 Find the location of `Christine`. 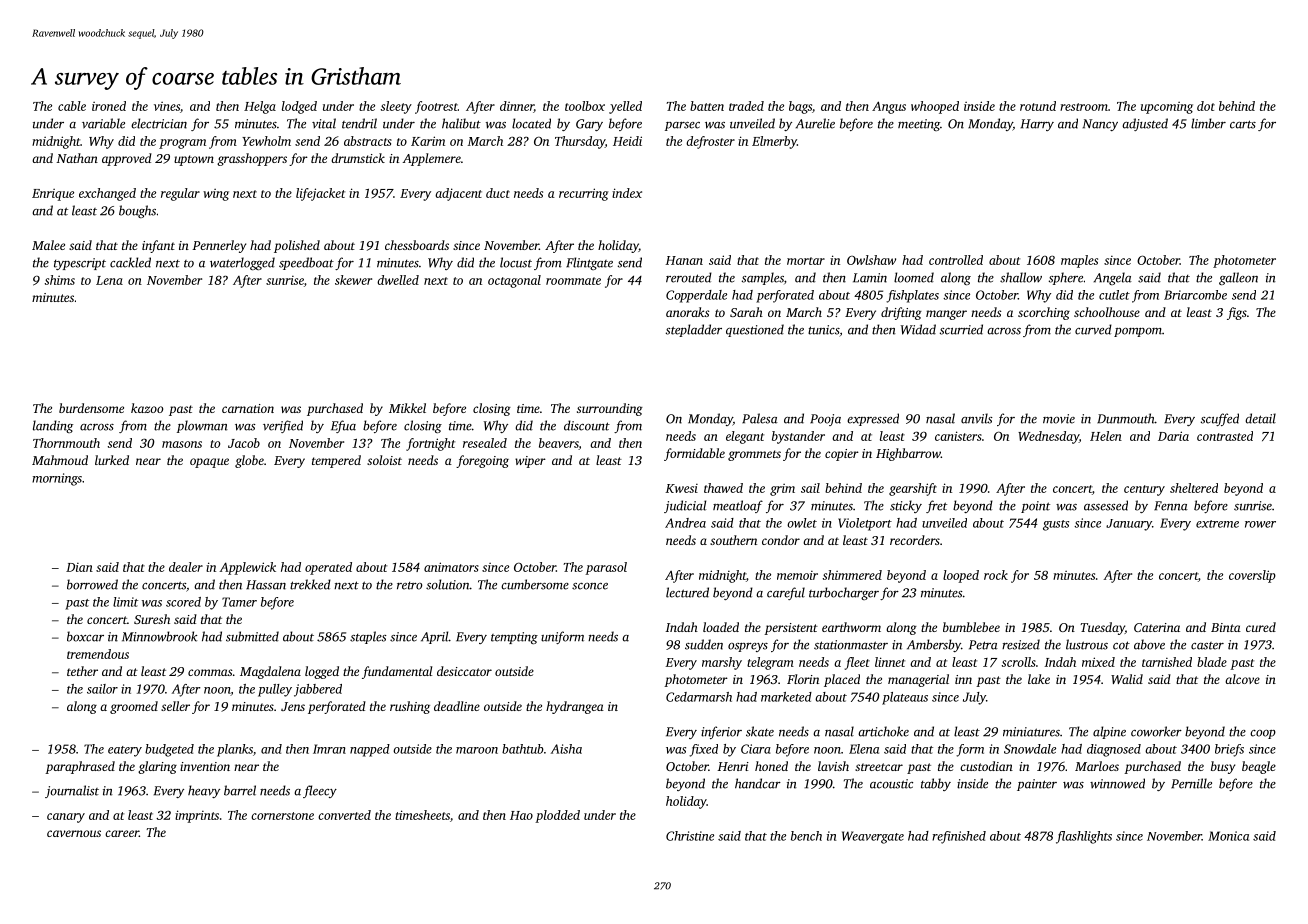

Christine is located at coordinates (690, 836).
